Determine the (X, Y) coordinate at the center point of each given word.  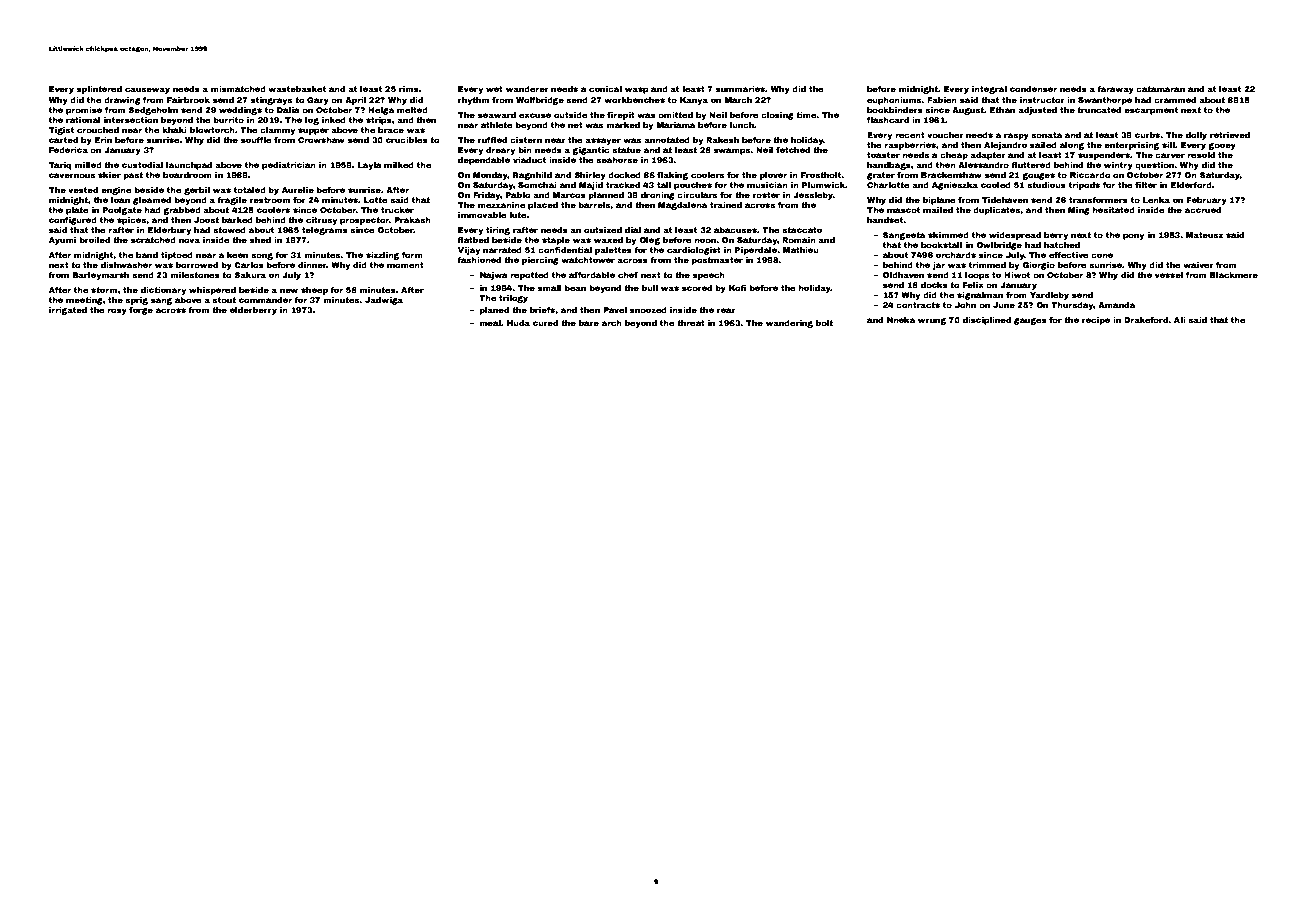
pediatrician (289, 166)
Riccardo (1090, 175)
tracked (623, 185)
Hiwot (1017, 275)
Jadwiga (384, 301)
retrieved (1230, 135)
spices (131, 221)
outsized (603, 230)
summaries (740, 89)
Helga (381, 111)
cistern (526, 140)
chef (628, 275)
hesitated (1113, 210)
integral (989, 90)
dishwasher (126, 265)
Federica (68, 150)
